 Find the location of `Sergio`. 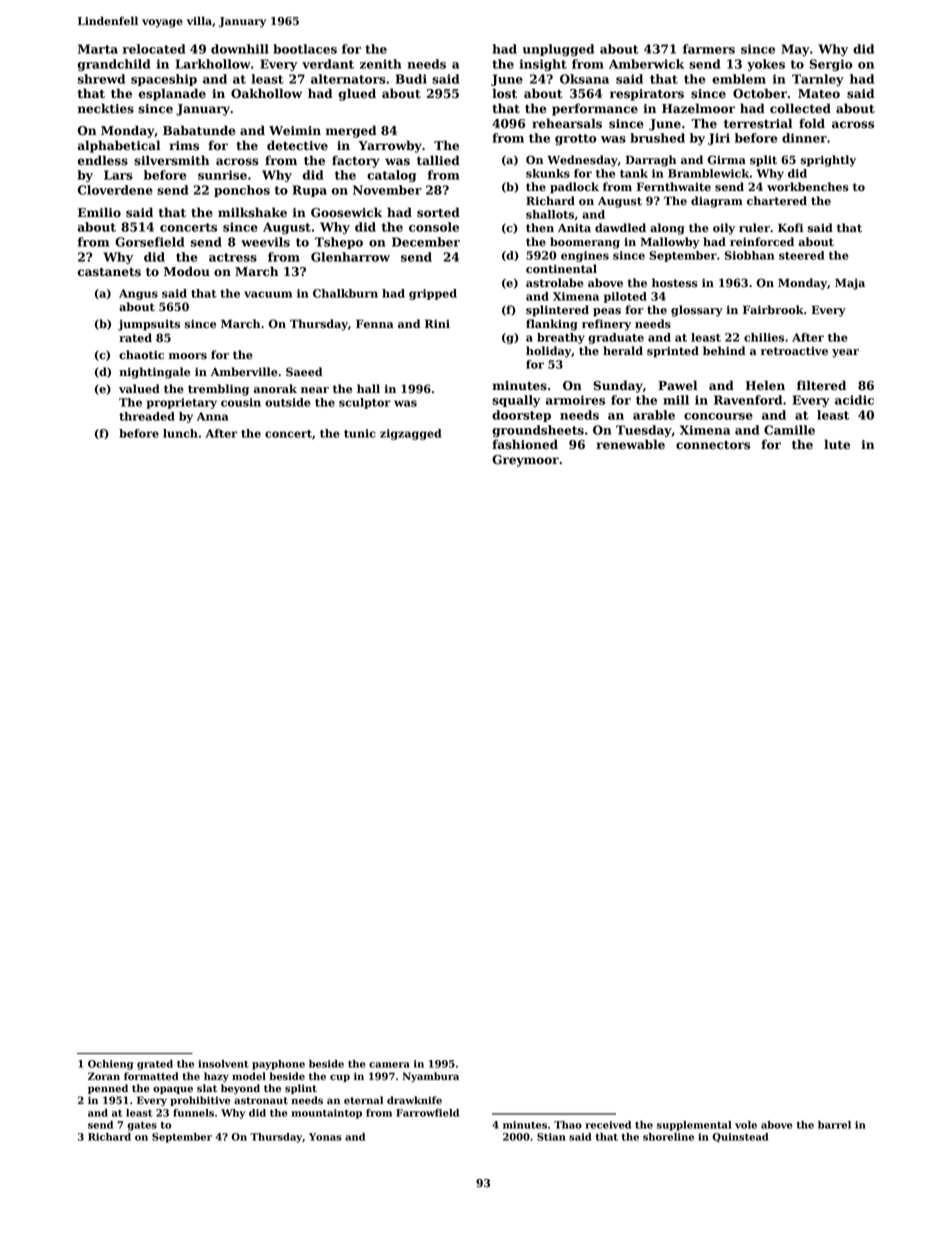

Sergio is located at coordinates (831, 65).
